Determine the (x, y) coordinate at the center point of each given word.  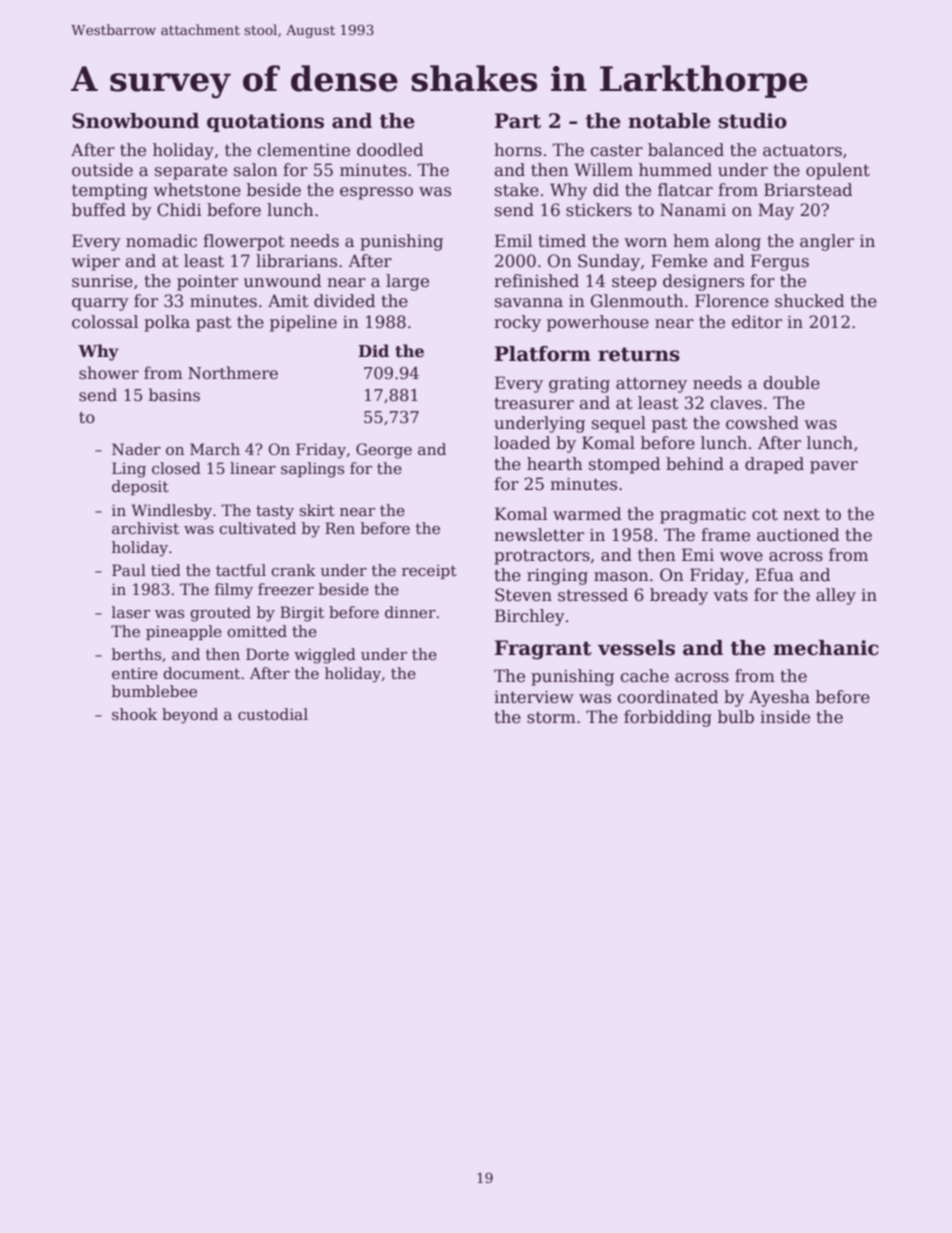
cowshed (762, 423)
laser (131, 612)
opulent (838, 171)
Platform (543, 354)
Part (518, 121)
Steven (523, 595)
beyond (190, 716)
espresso (376, 193)
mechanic (826, 648)
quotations (265, 122)
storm (551, 718)
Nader (136, 449)
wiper (95, 263)
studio (753, 121)
